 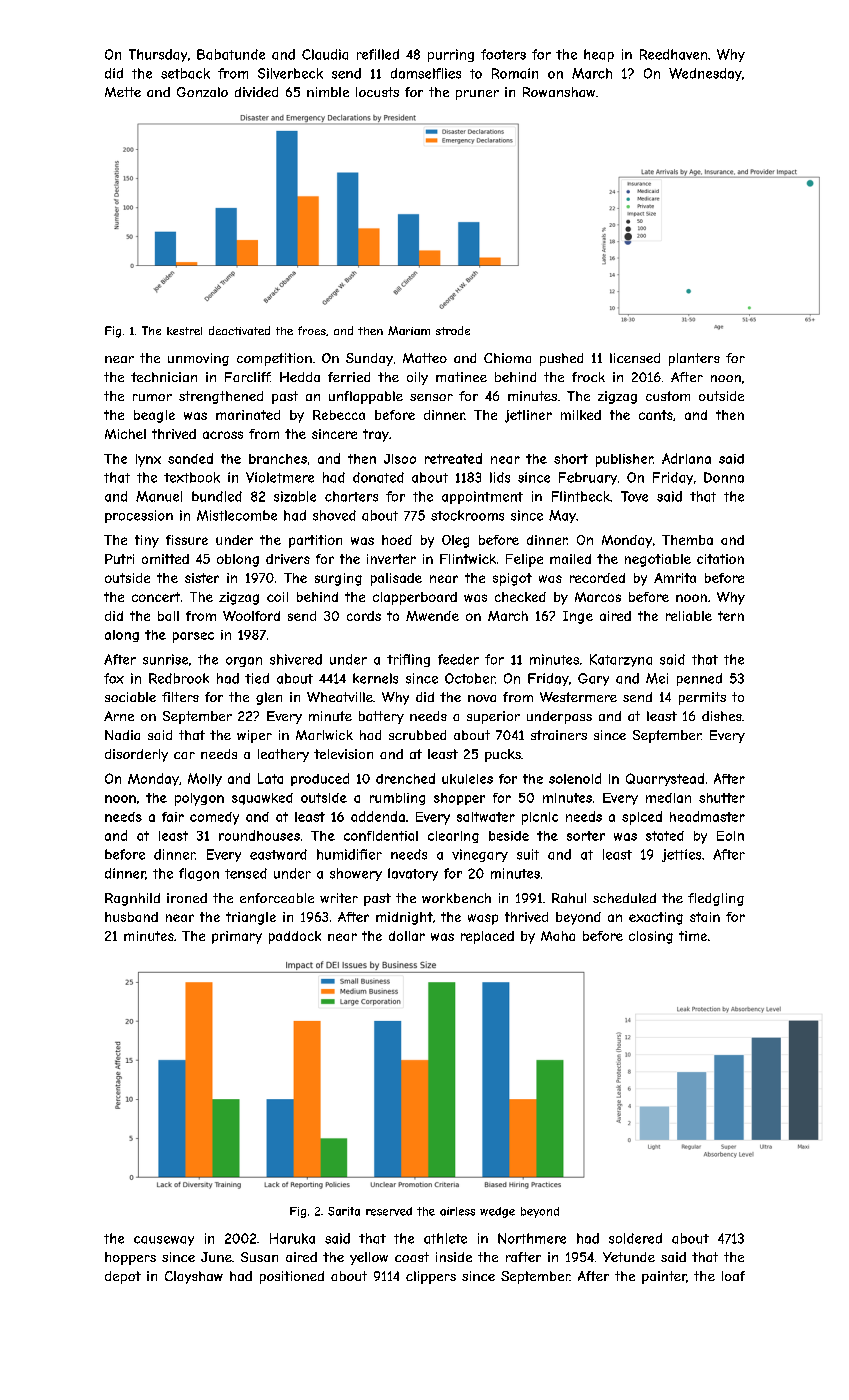 What do you see at coordinates (407, 936) in the image?
I see `dollar` at bounding box center [407, 936].
